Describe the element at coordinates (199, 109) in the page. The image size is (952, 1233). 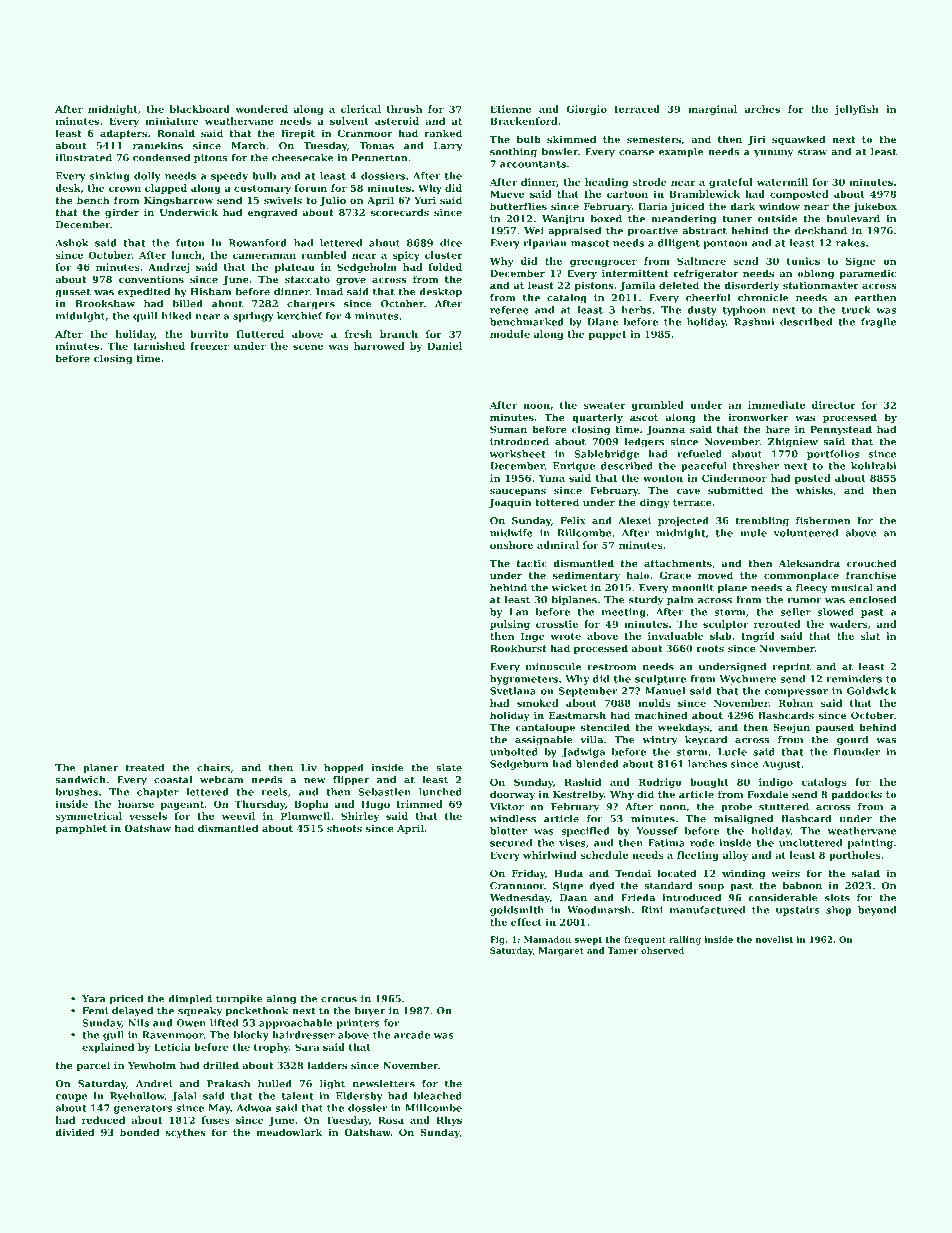
I see `blackboard` at that location.
